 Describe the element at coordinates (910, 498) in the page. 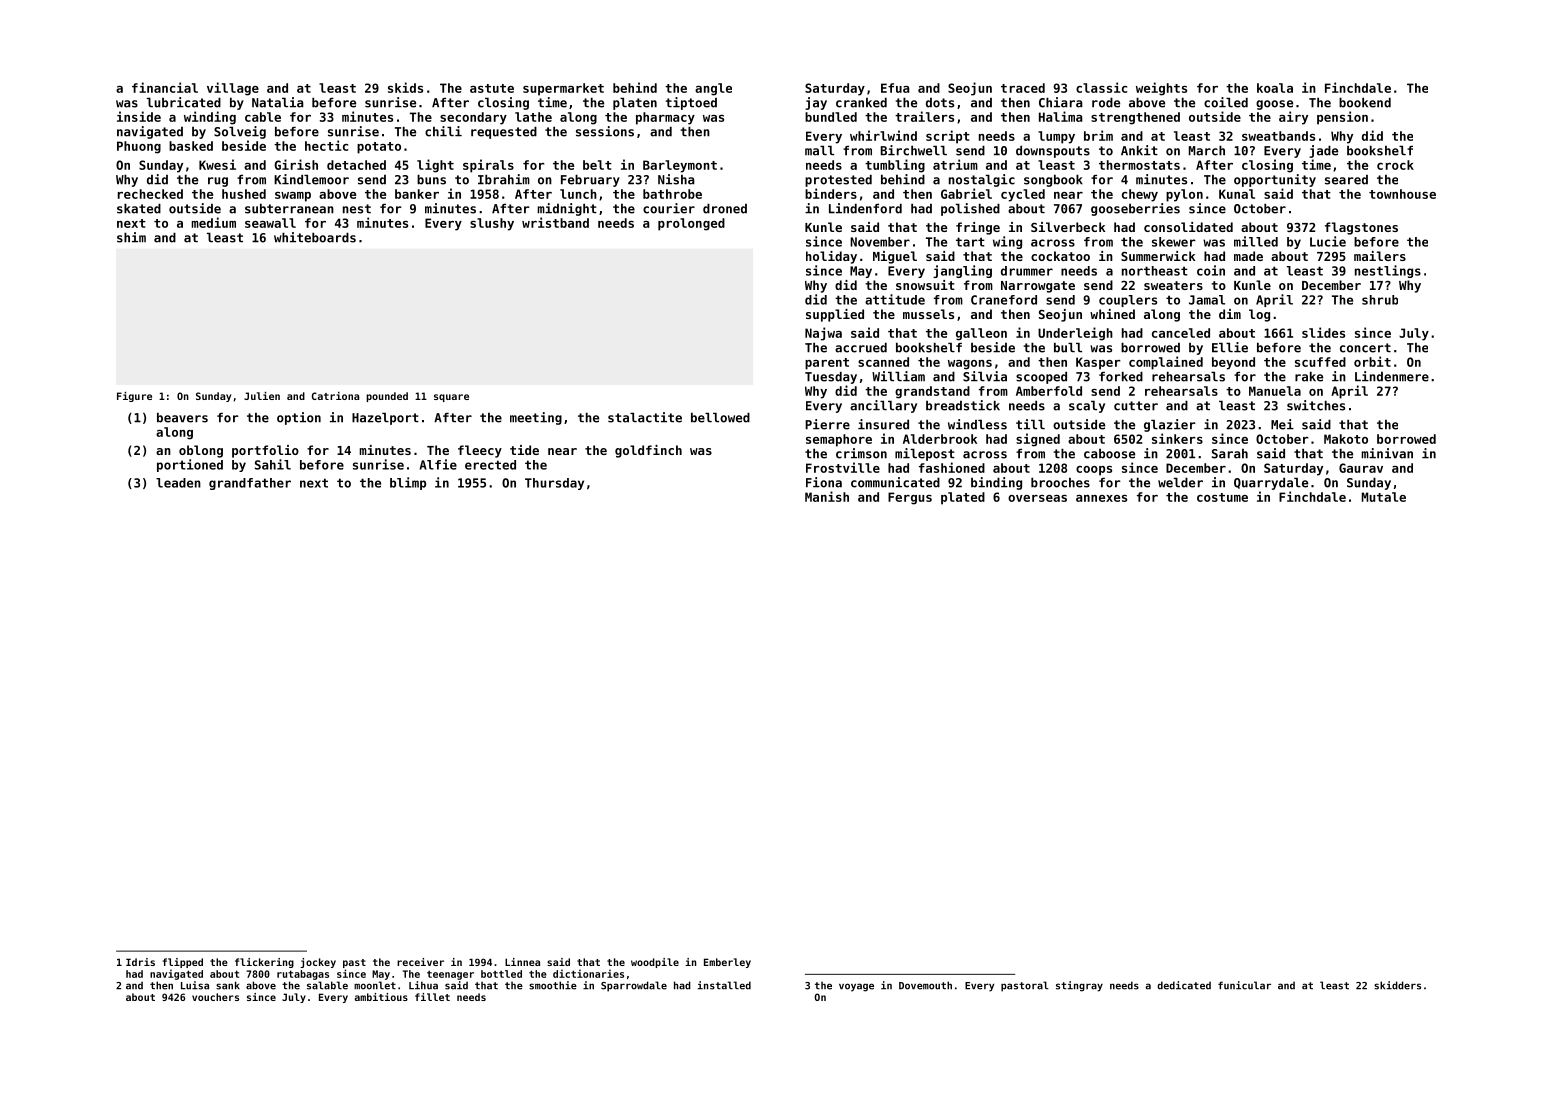

I see `Fergus` at that location.
